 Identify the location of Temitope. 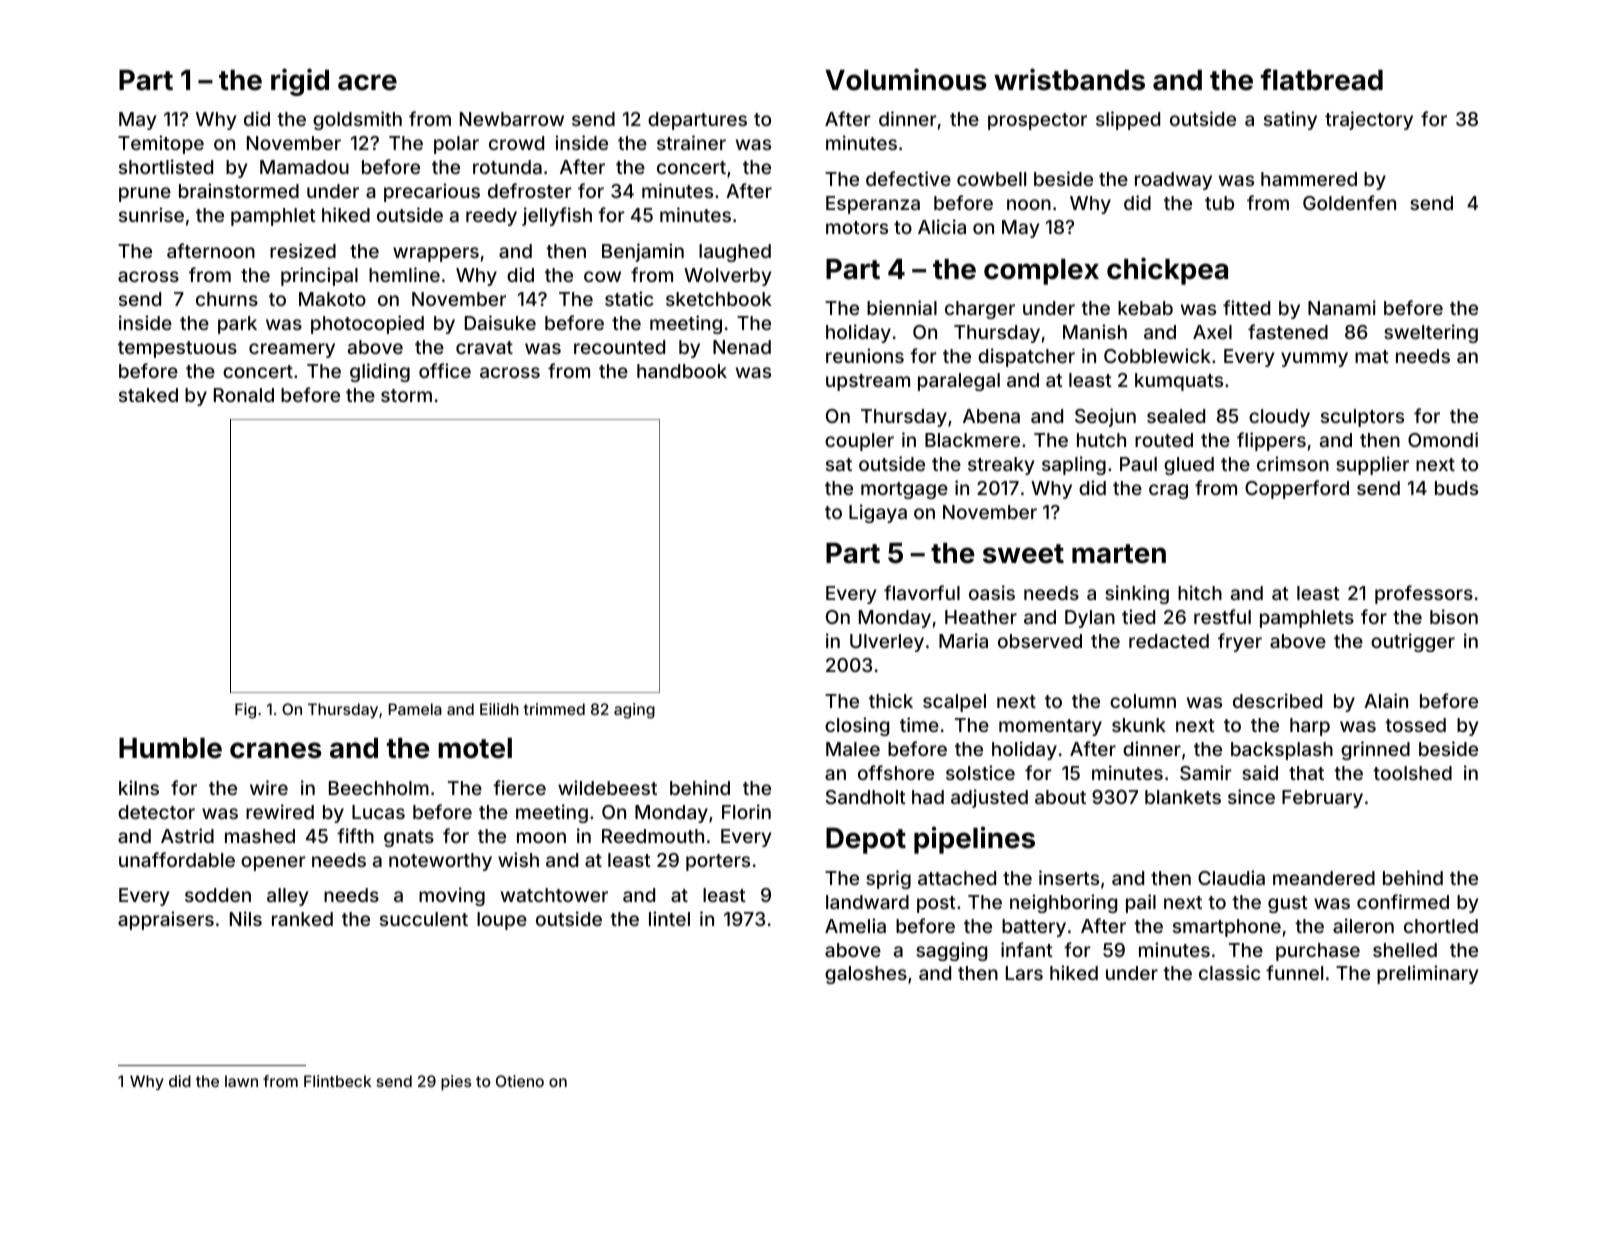
(161, 144).
